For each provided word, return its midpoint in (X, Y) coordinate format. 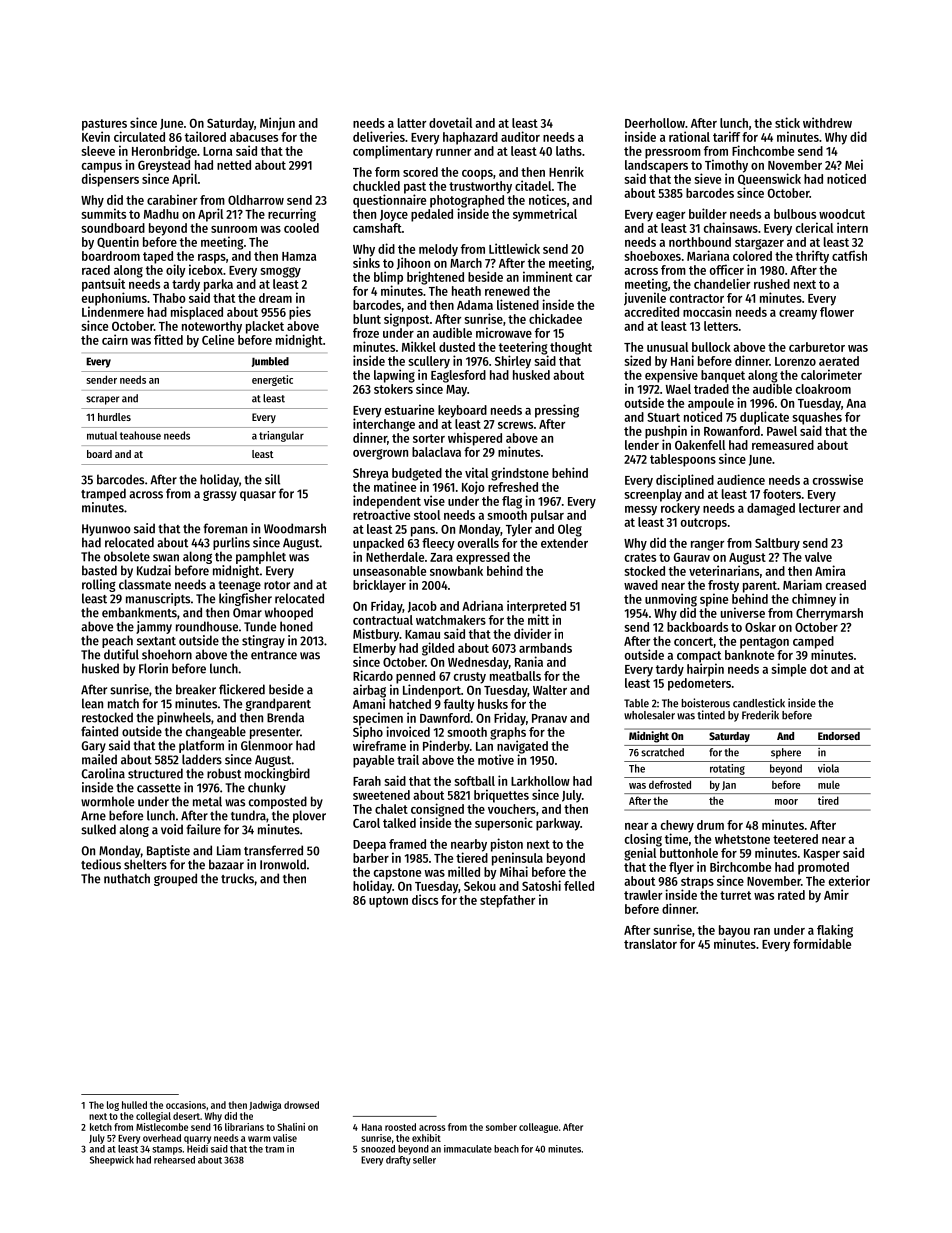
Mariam (802, 584)
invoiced (408, 731)
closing (643, 840)
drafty (398, 1161)
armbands (545, 648)
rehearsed (174, 1160)
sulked (98, 829)
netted (234, 165)
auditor (520, 136)
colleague (538, 1128)
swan (166, 558)
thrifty (812, 257)
